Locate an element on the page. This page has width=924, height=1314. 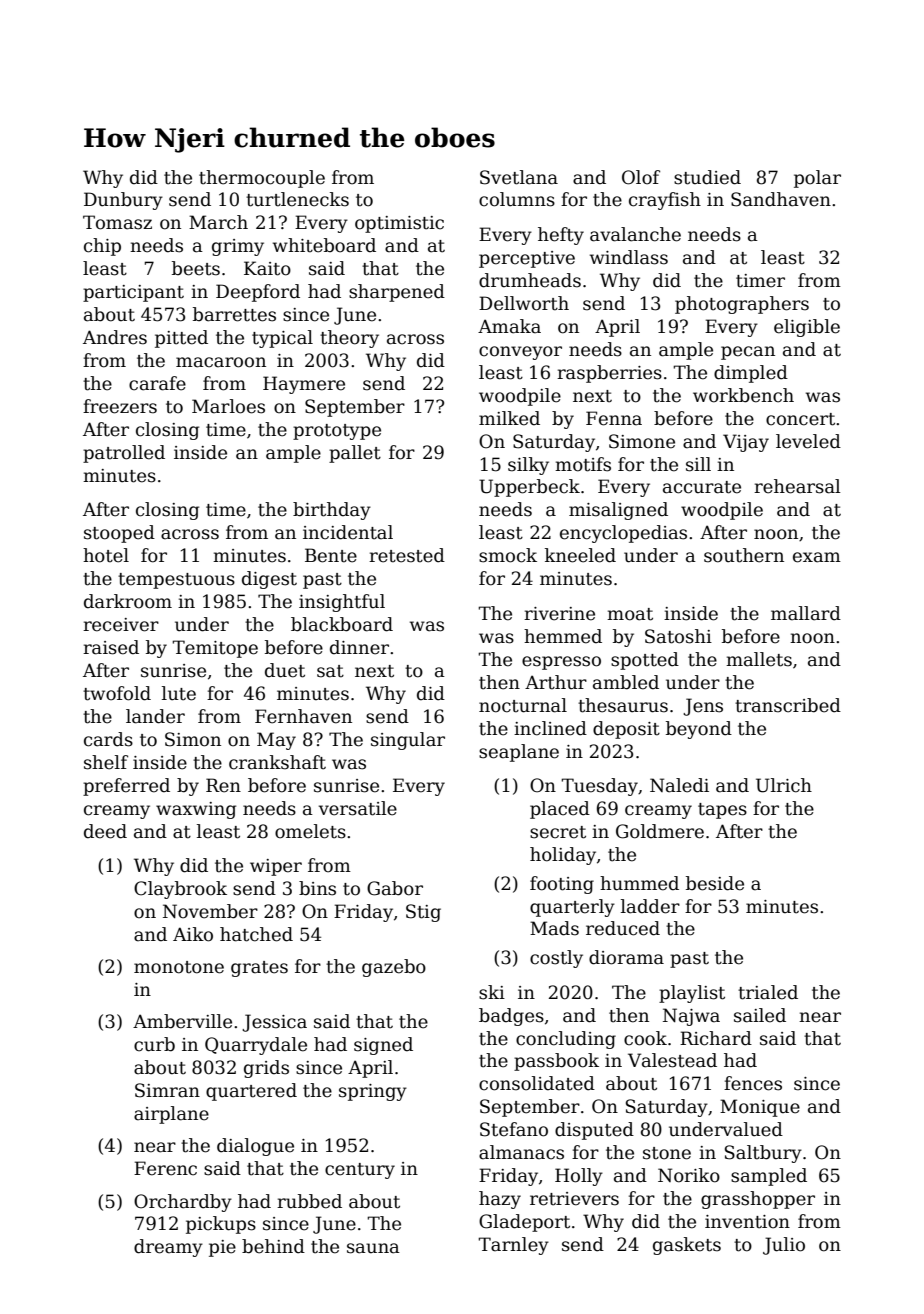
curb is located at coordinates (154, 1044).
